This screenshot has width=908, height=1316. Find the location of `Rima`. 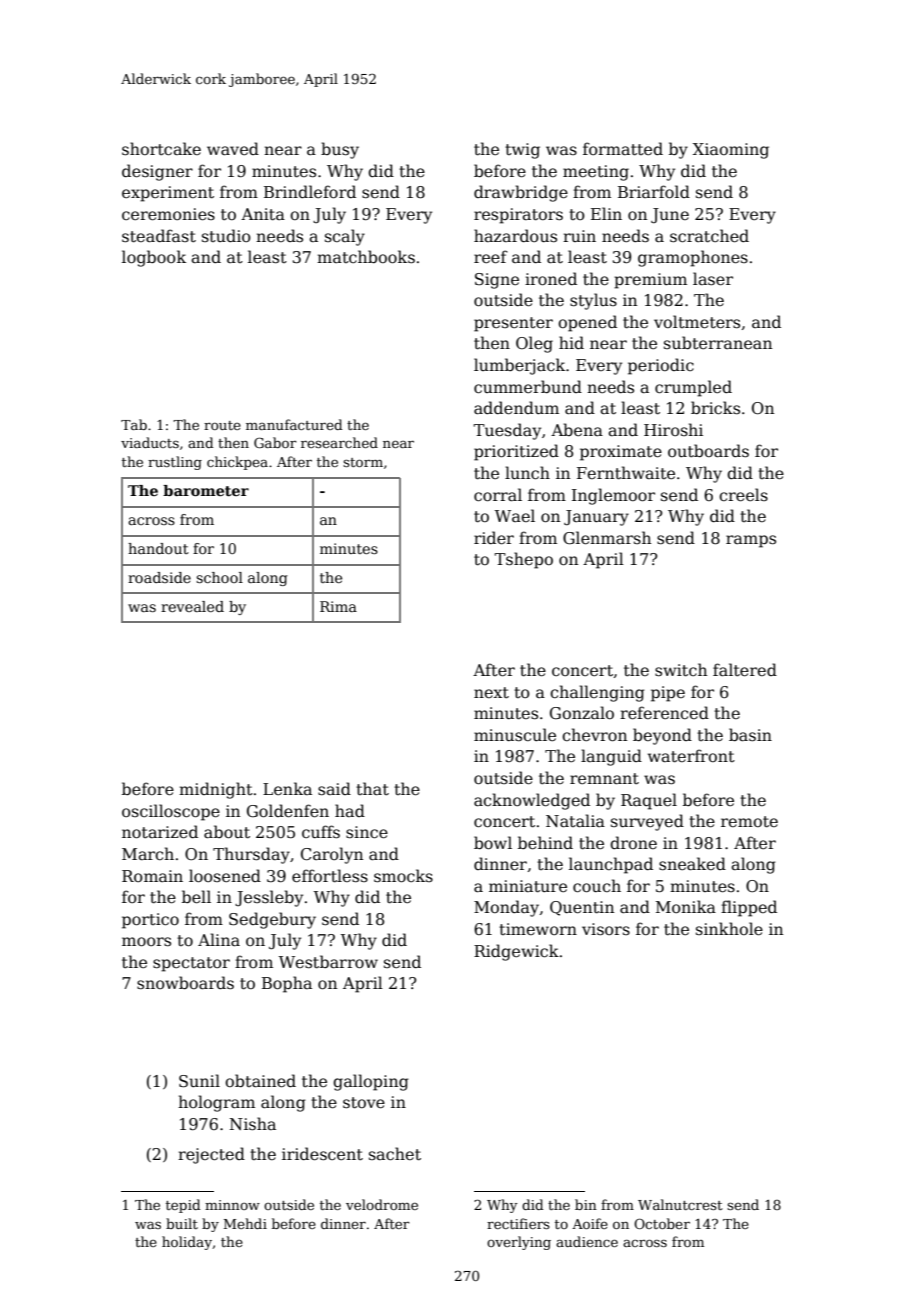

Rima is located at coordinates (338, 606).
